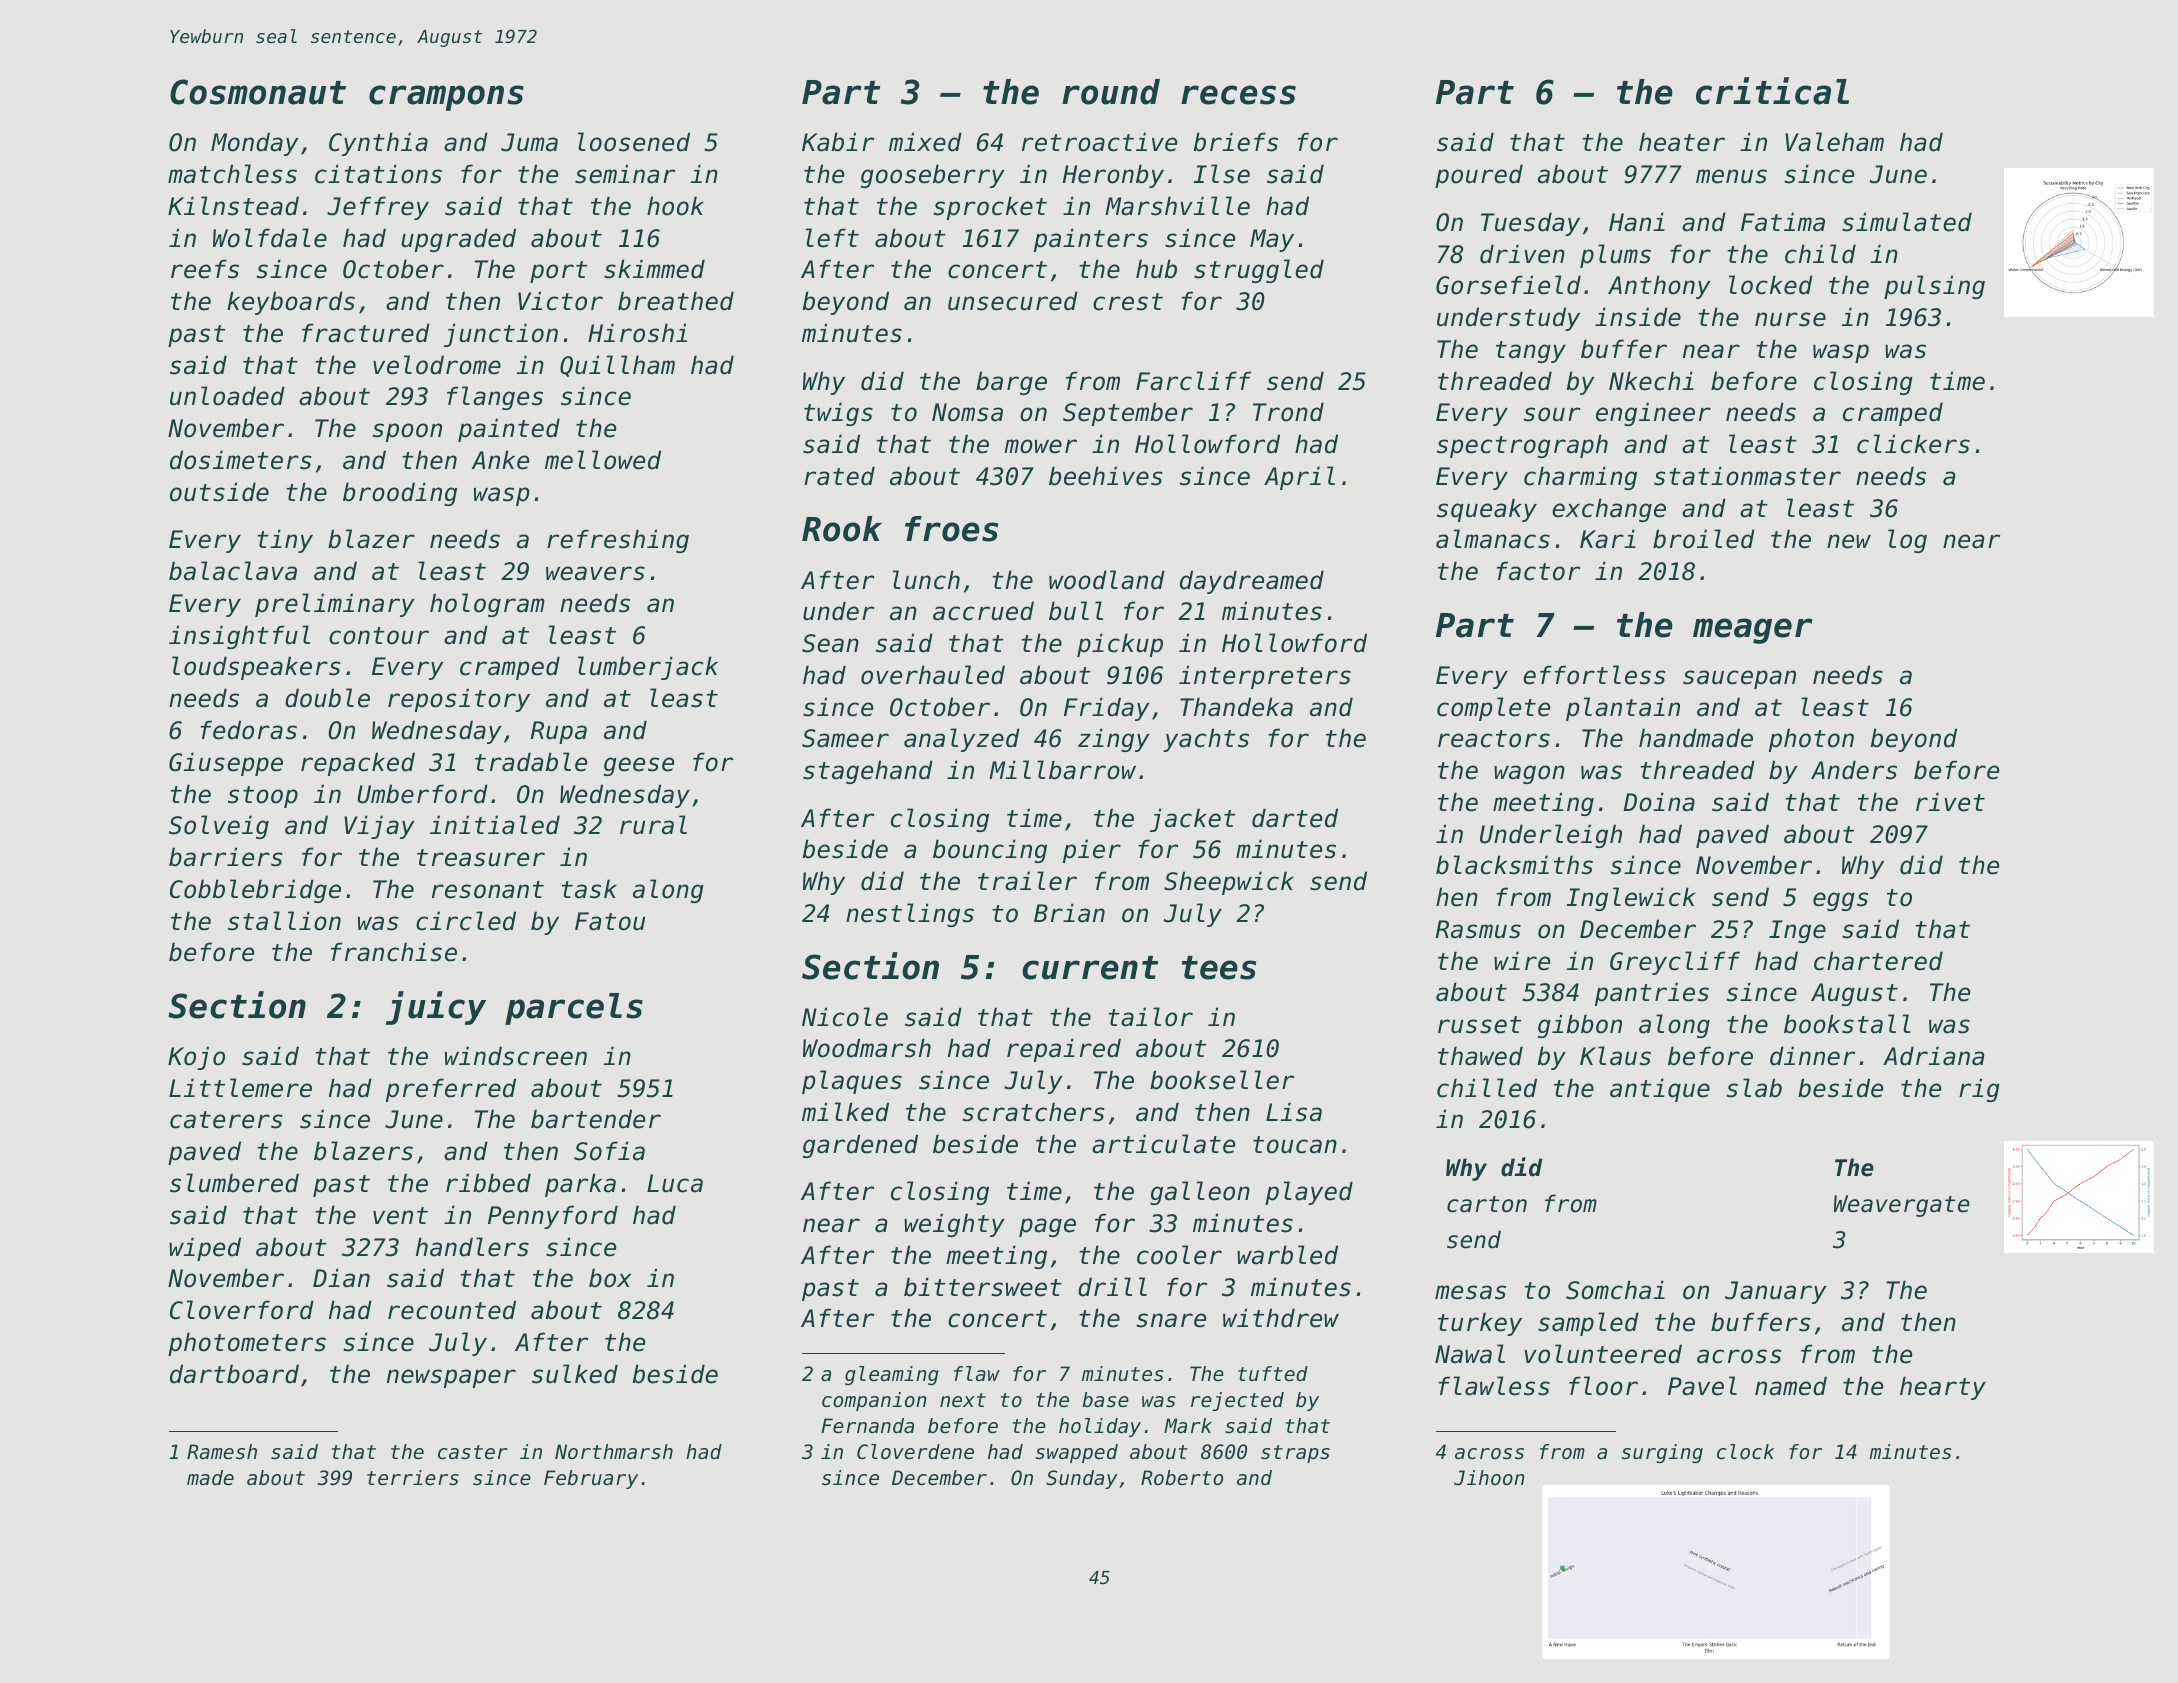 The height and width of the document is (1683, 2178). What do you see at coordinates (481, 858) in the document?
I see `treasurer` at bounding box center [481, 858].
